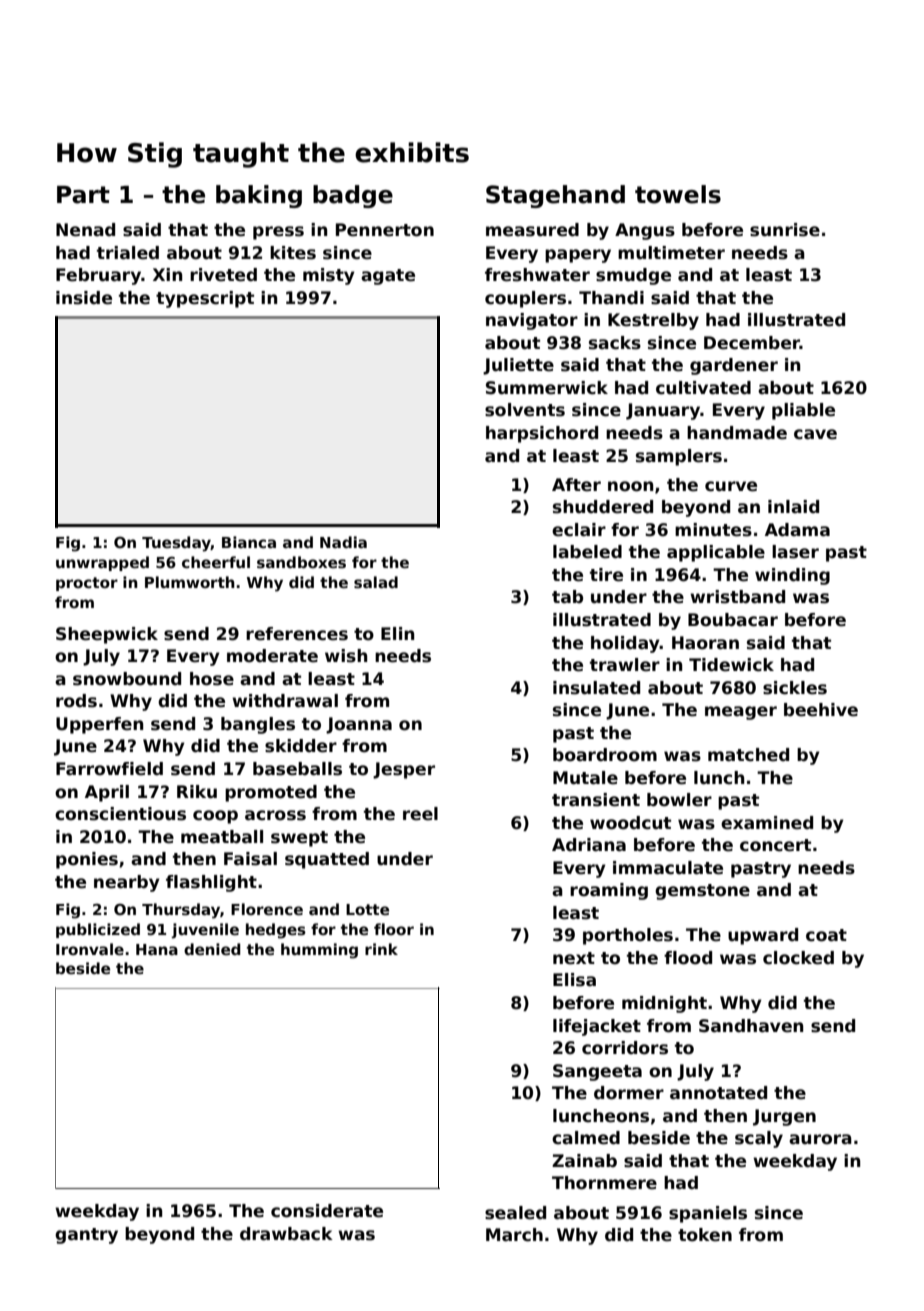 The height and width of the screenshot is (1311, 924). I want to click on January, so click(663, 411).
